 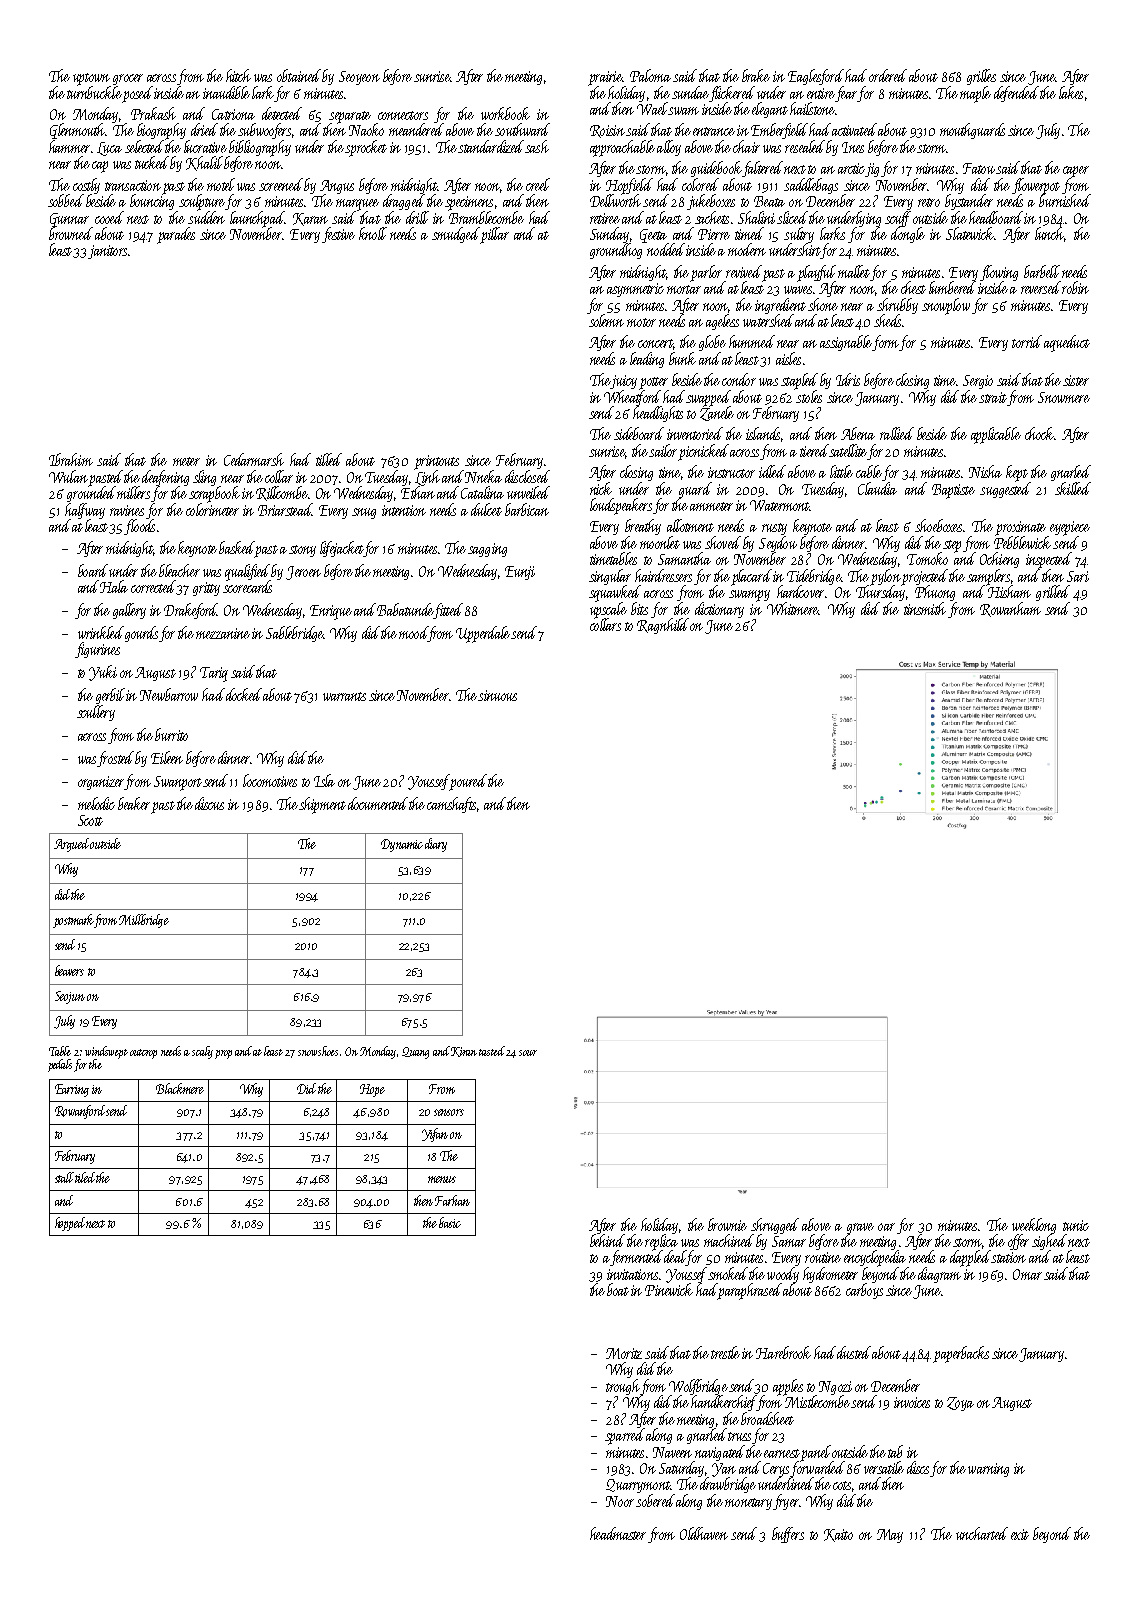 I want to click on Wael, so click(x=652, y=108).
